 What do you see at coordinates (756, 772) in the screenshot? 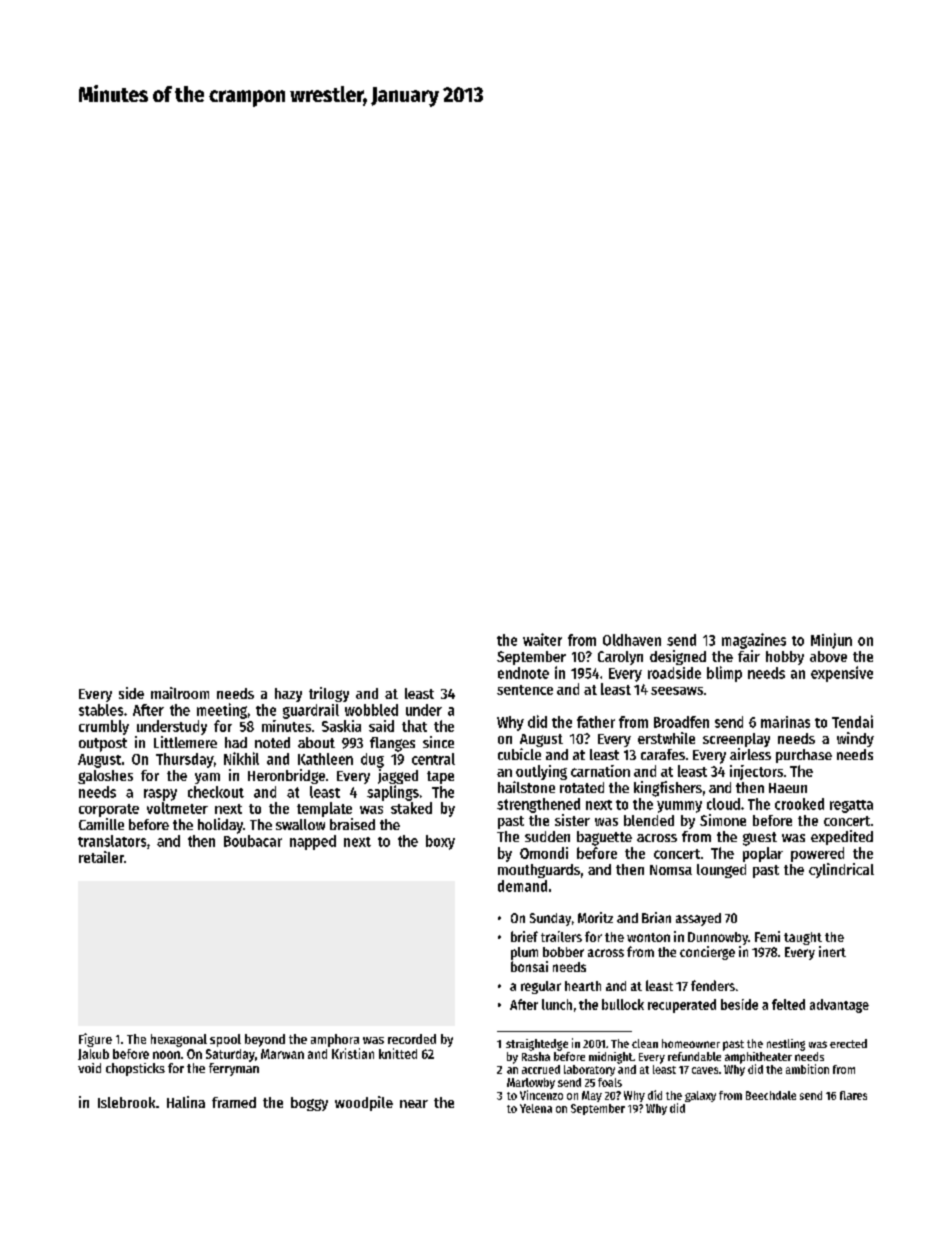
I see `injectors` at bounding box center [756, 772].
